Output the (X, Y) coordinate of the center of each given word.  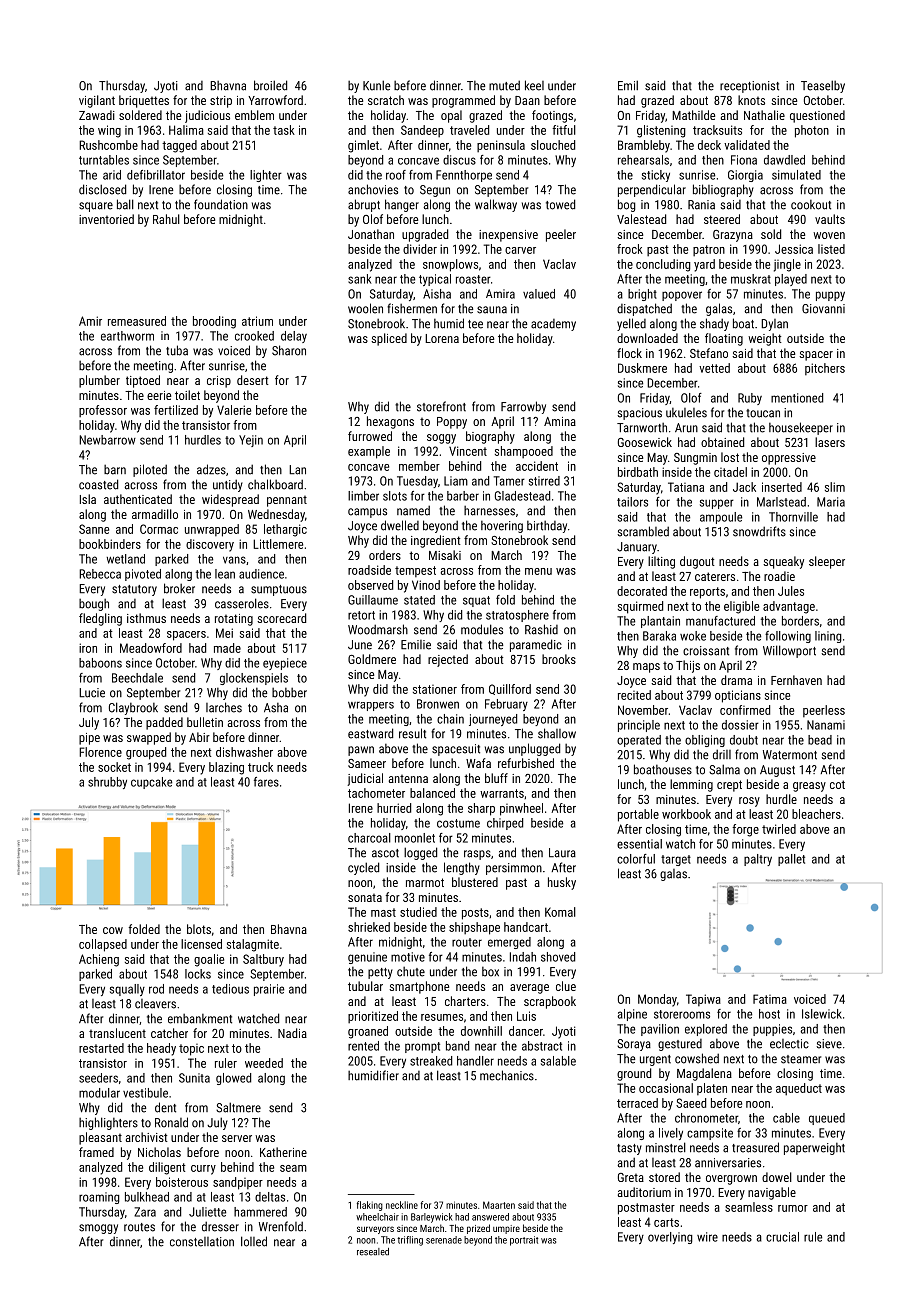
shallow (557, 733)
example (369, 452)
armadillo (155, 514)
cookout (811, 205)
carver (520, 250)
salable (558, 1061)
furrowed (370, 436)
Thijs (688, 666)
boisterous (182, 1182)
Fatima (770, 999)
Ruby (750, 399)
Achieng (99, 960)
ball (125, 204)
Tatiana (686, 487)
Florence (100, 752)
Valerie (234, 410)
